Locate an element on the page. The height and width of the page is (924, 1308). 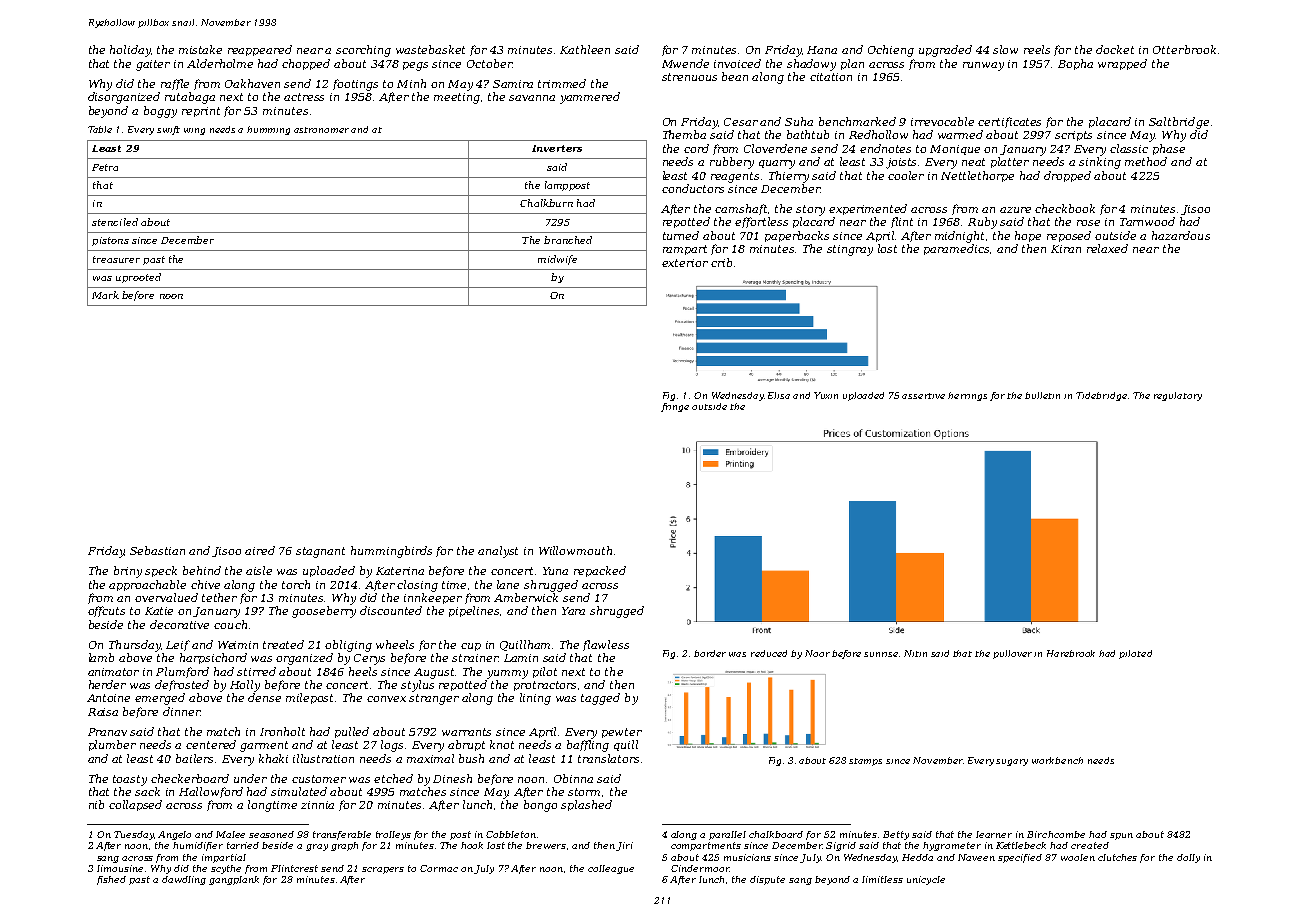
stenciled is located at coordinates (115, 222).
